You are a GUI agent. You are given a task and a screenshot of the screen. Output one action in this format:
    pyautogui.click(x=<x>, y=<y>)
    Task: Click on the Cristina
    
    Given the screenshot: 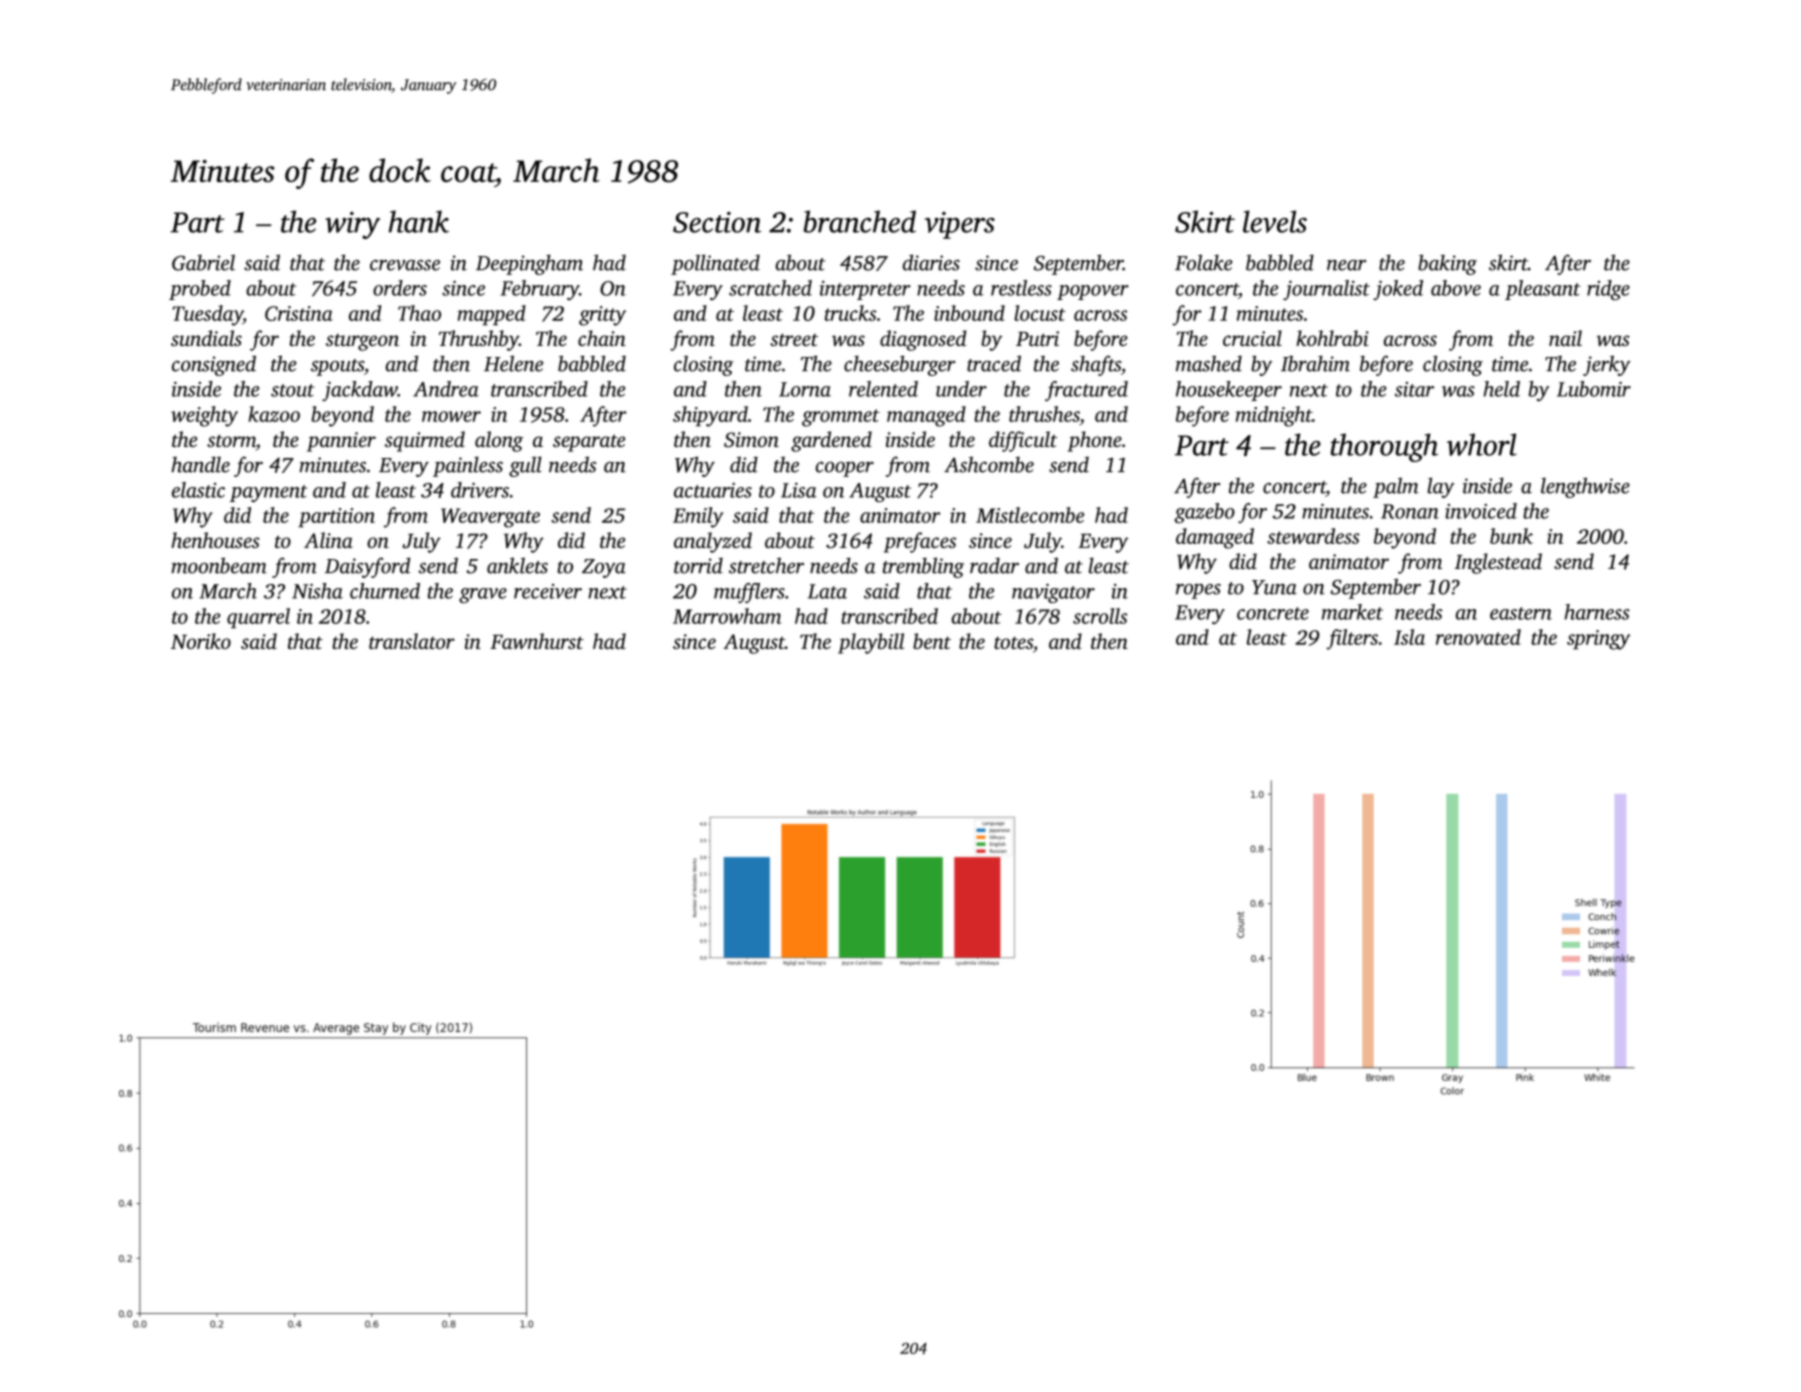 What is the action you would take?
    pyautogui.click(x=299, y=313)
